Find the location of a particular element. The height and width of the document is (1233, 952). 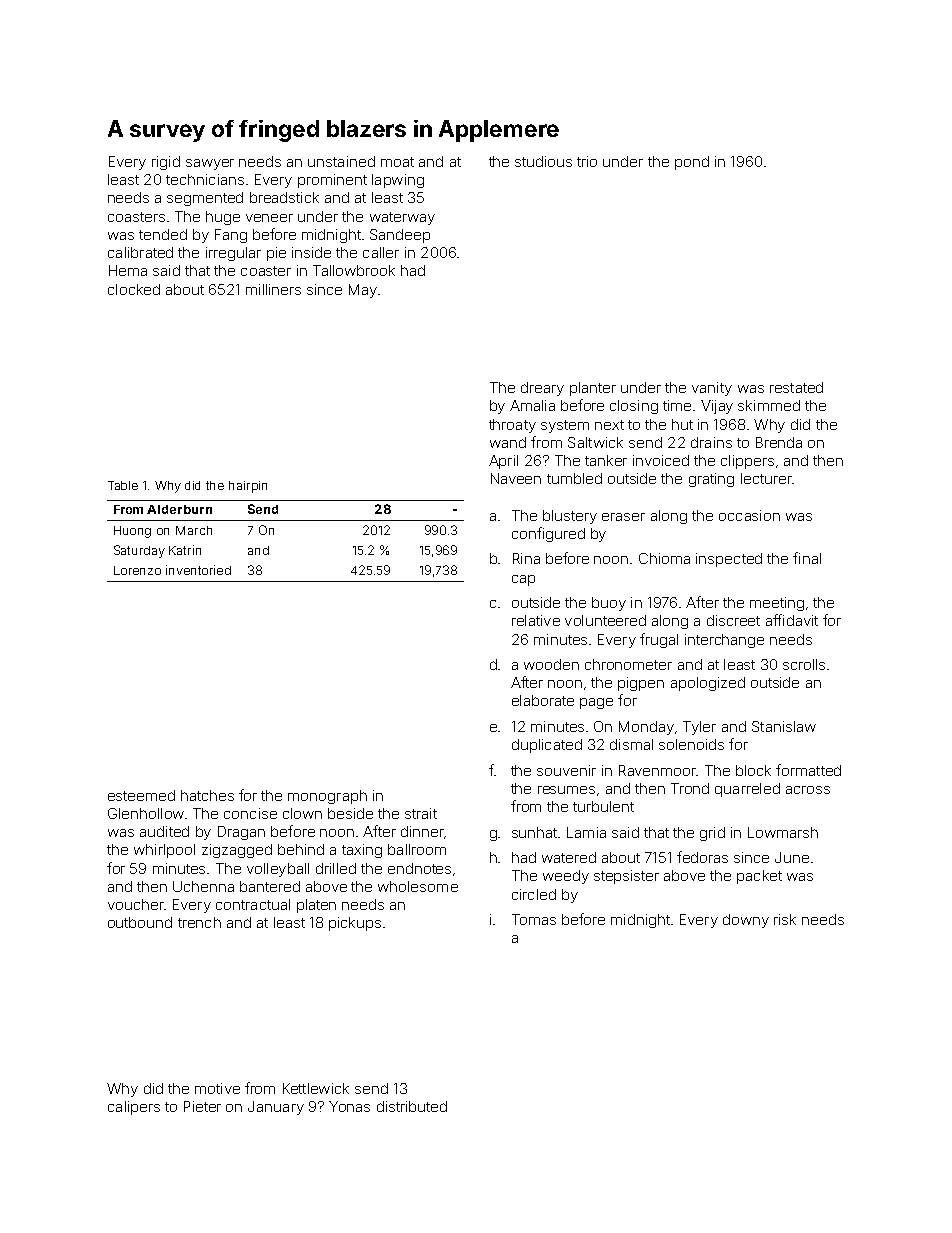

Brenda is located at coordinates (779, 442).
